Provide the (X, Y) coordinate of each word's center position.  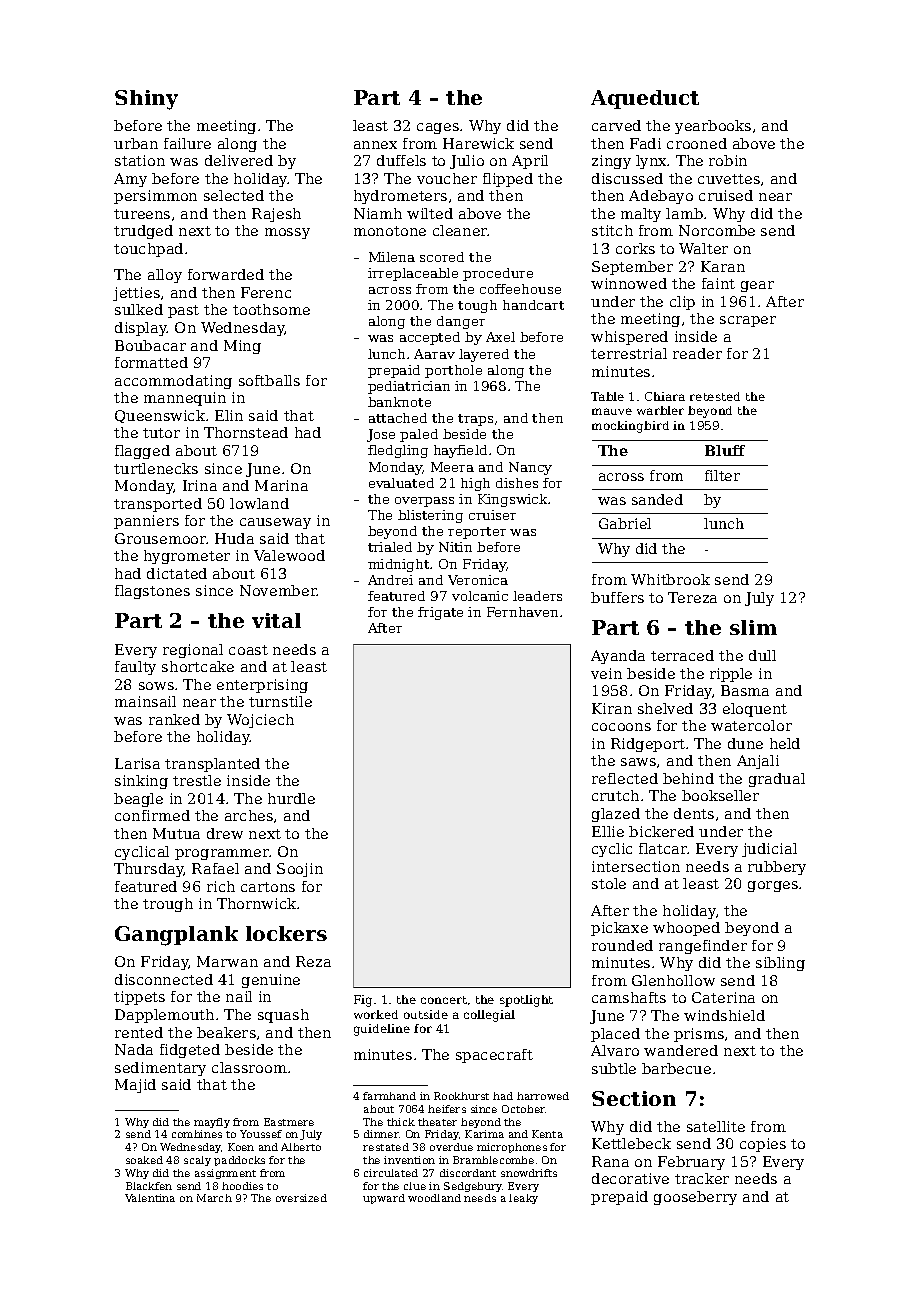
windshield (724, 1015)
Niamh (378, 213)
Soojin (300, 870)
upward (384, 1199)
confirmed (152, 815)
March (214, 1198)
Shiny (146, 100)
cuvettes (729, 179)
